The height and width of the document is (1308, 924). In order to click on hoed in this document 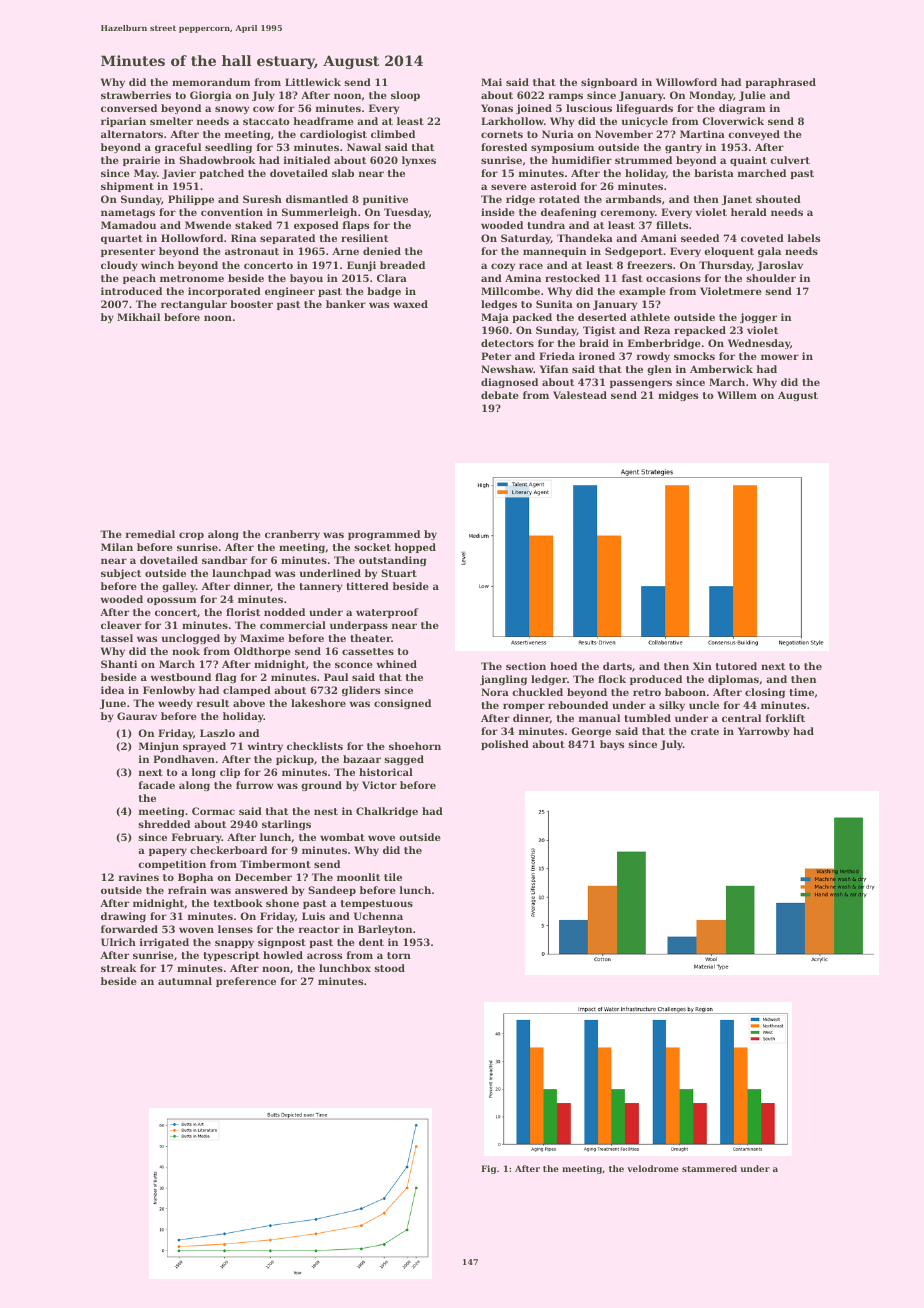, I will do `click(563, 666)`.
